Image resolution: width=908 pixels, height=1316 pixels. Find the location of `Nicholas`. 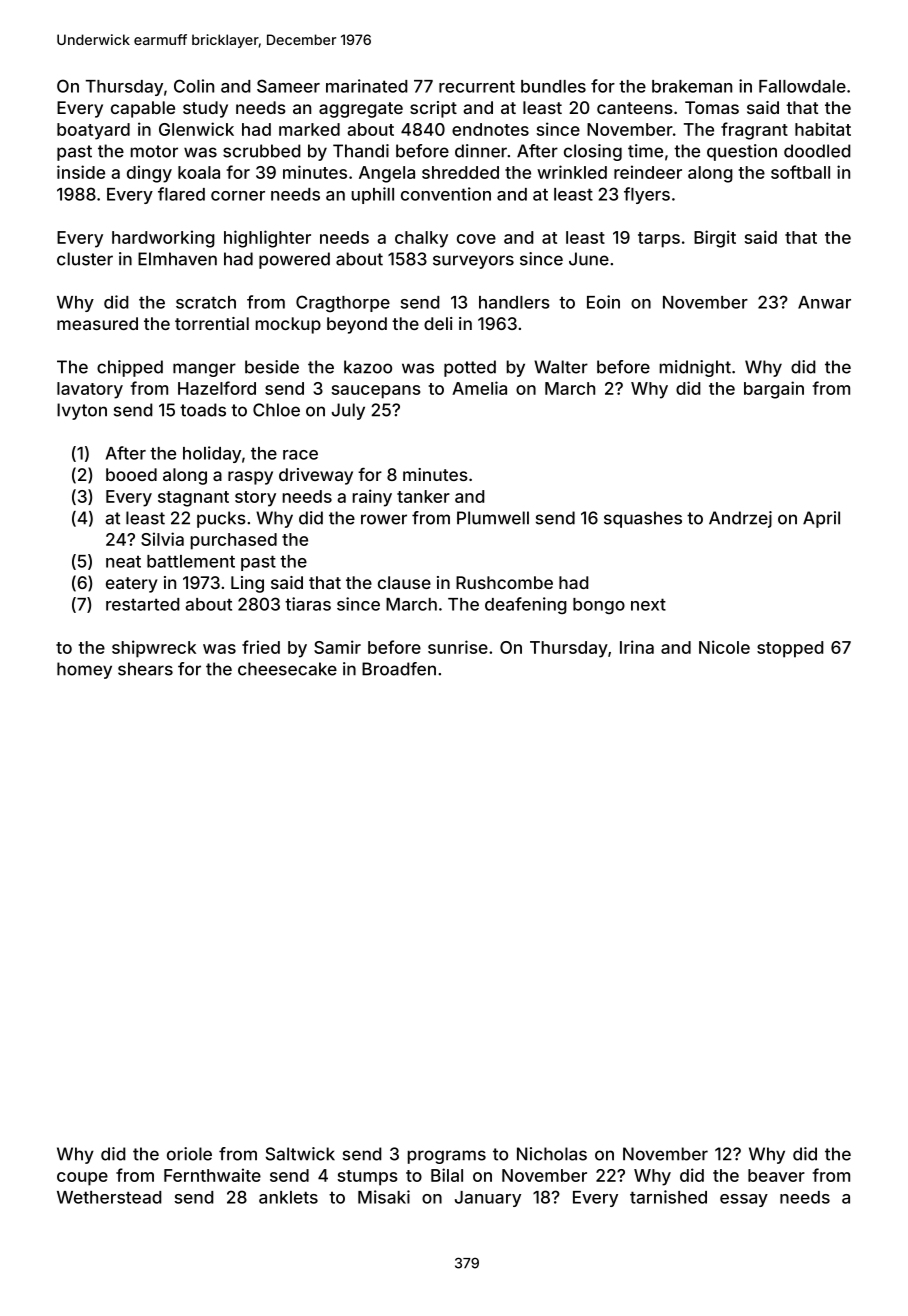

Nicholas is located at coordinates (552, 1154).
